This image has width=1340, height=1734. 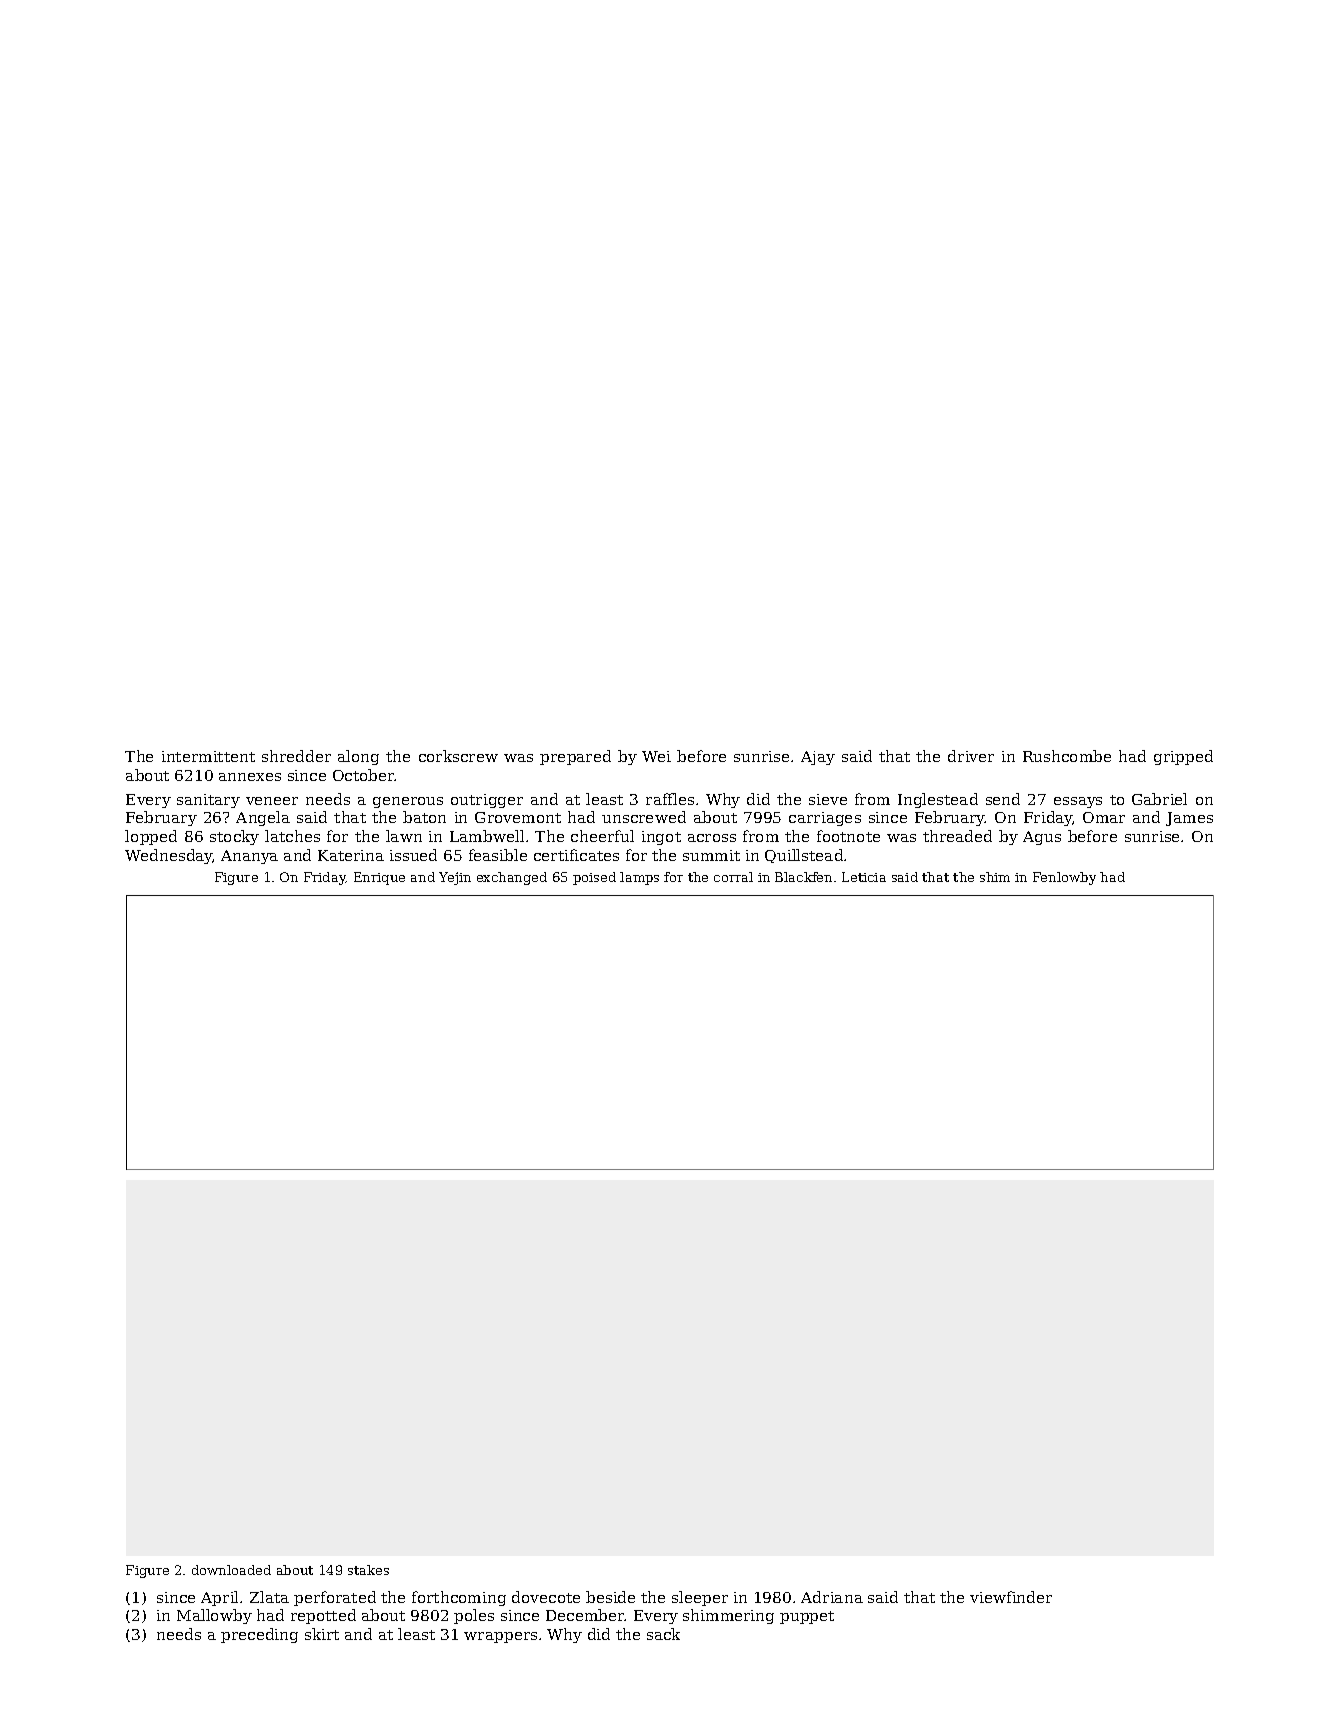 What do you see at coordinates (575, 757) in the image?
I see `prepared` at bounding box center [575, 757].
